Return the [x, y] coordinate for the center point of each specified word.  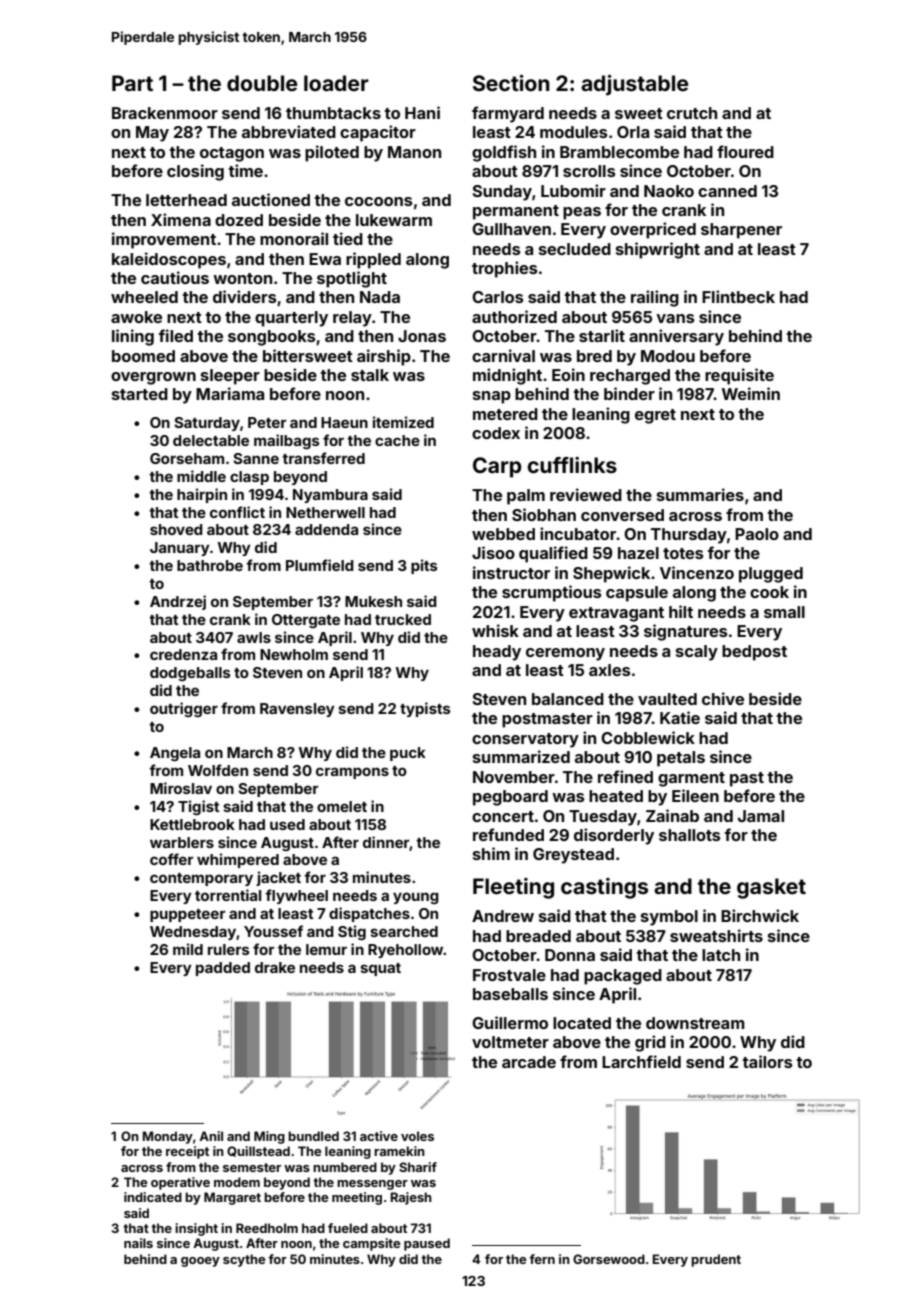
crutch [692, 113]
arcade [529, 1062]
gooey [200, 1262]
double [262, 83]
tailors [768, 1061]
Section [511, 83]
